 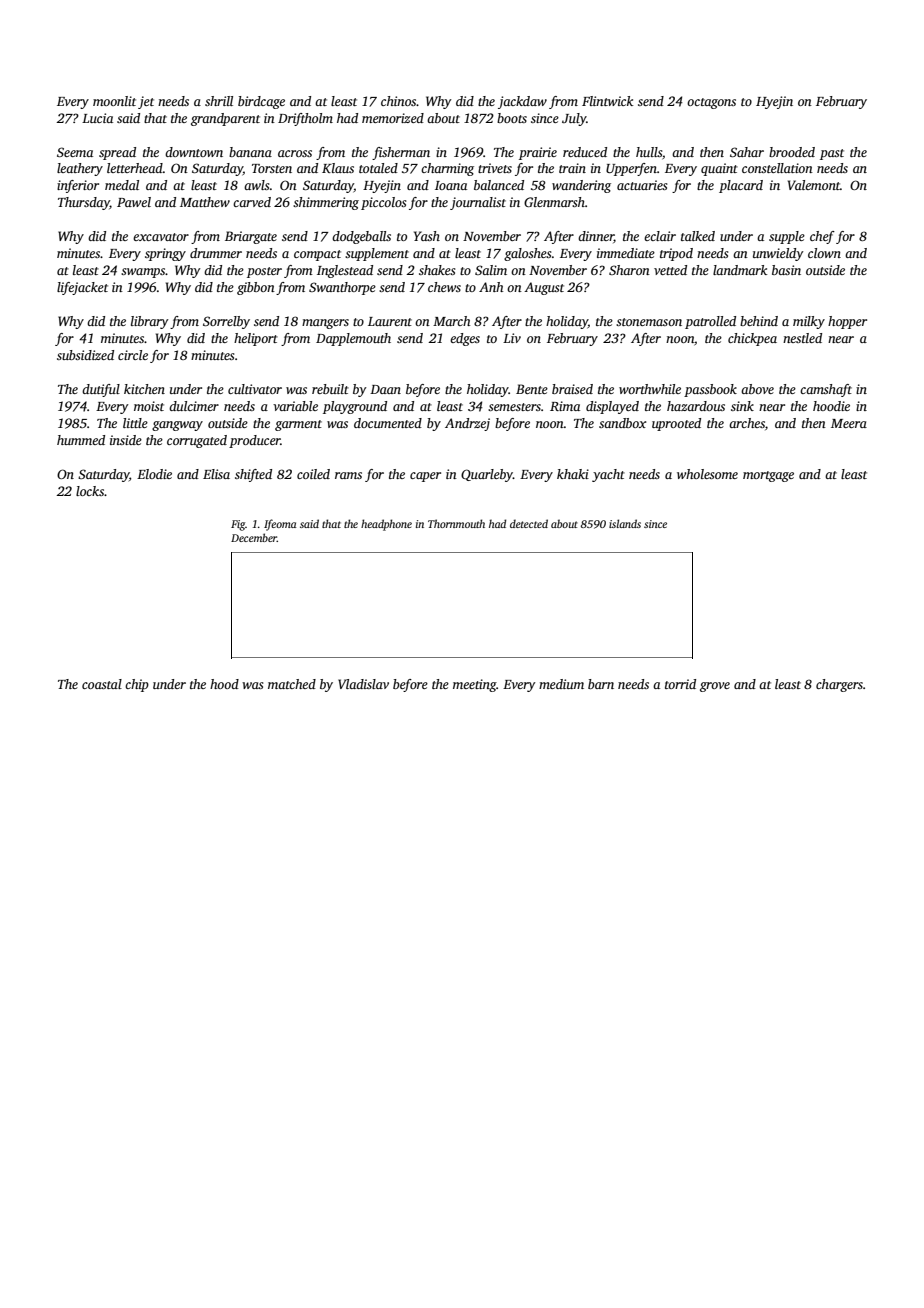 I want to click on basin, so click(x=786, y=270).
